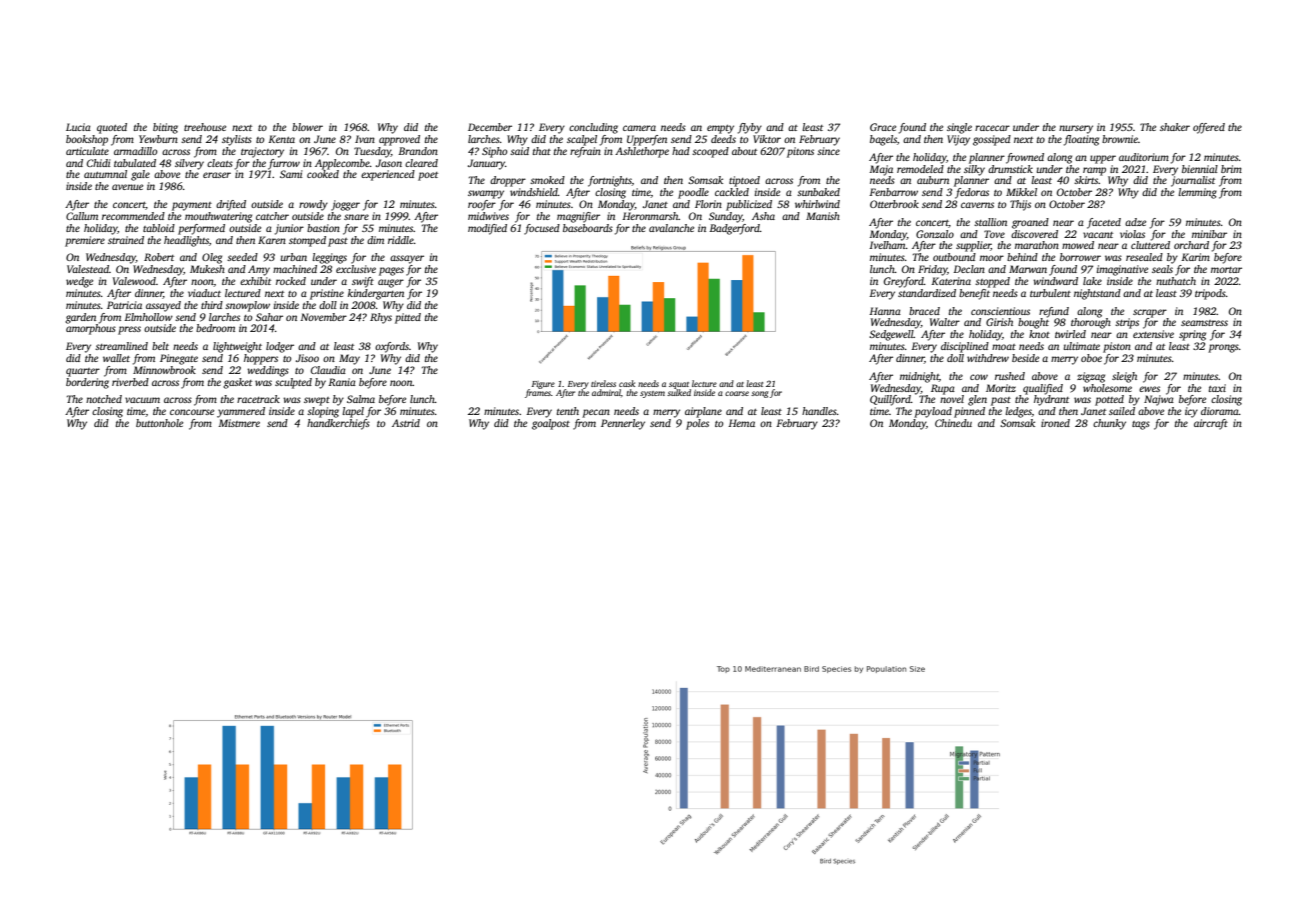 The height and width of the document is (924, 1308). Describe the element at coordinates (408, 318) in the document. I see `pitted` at that location.
